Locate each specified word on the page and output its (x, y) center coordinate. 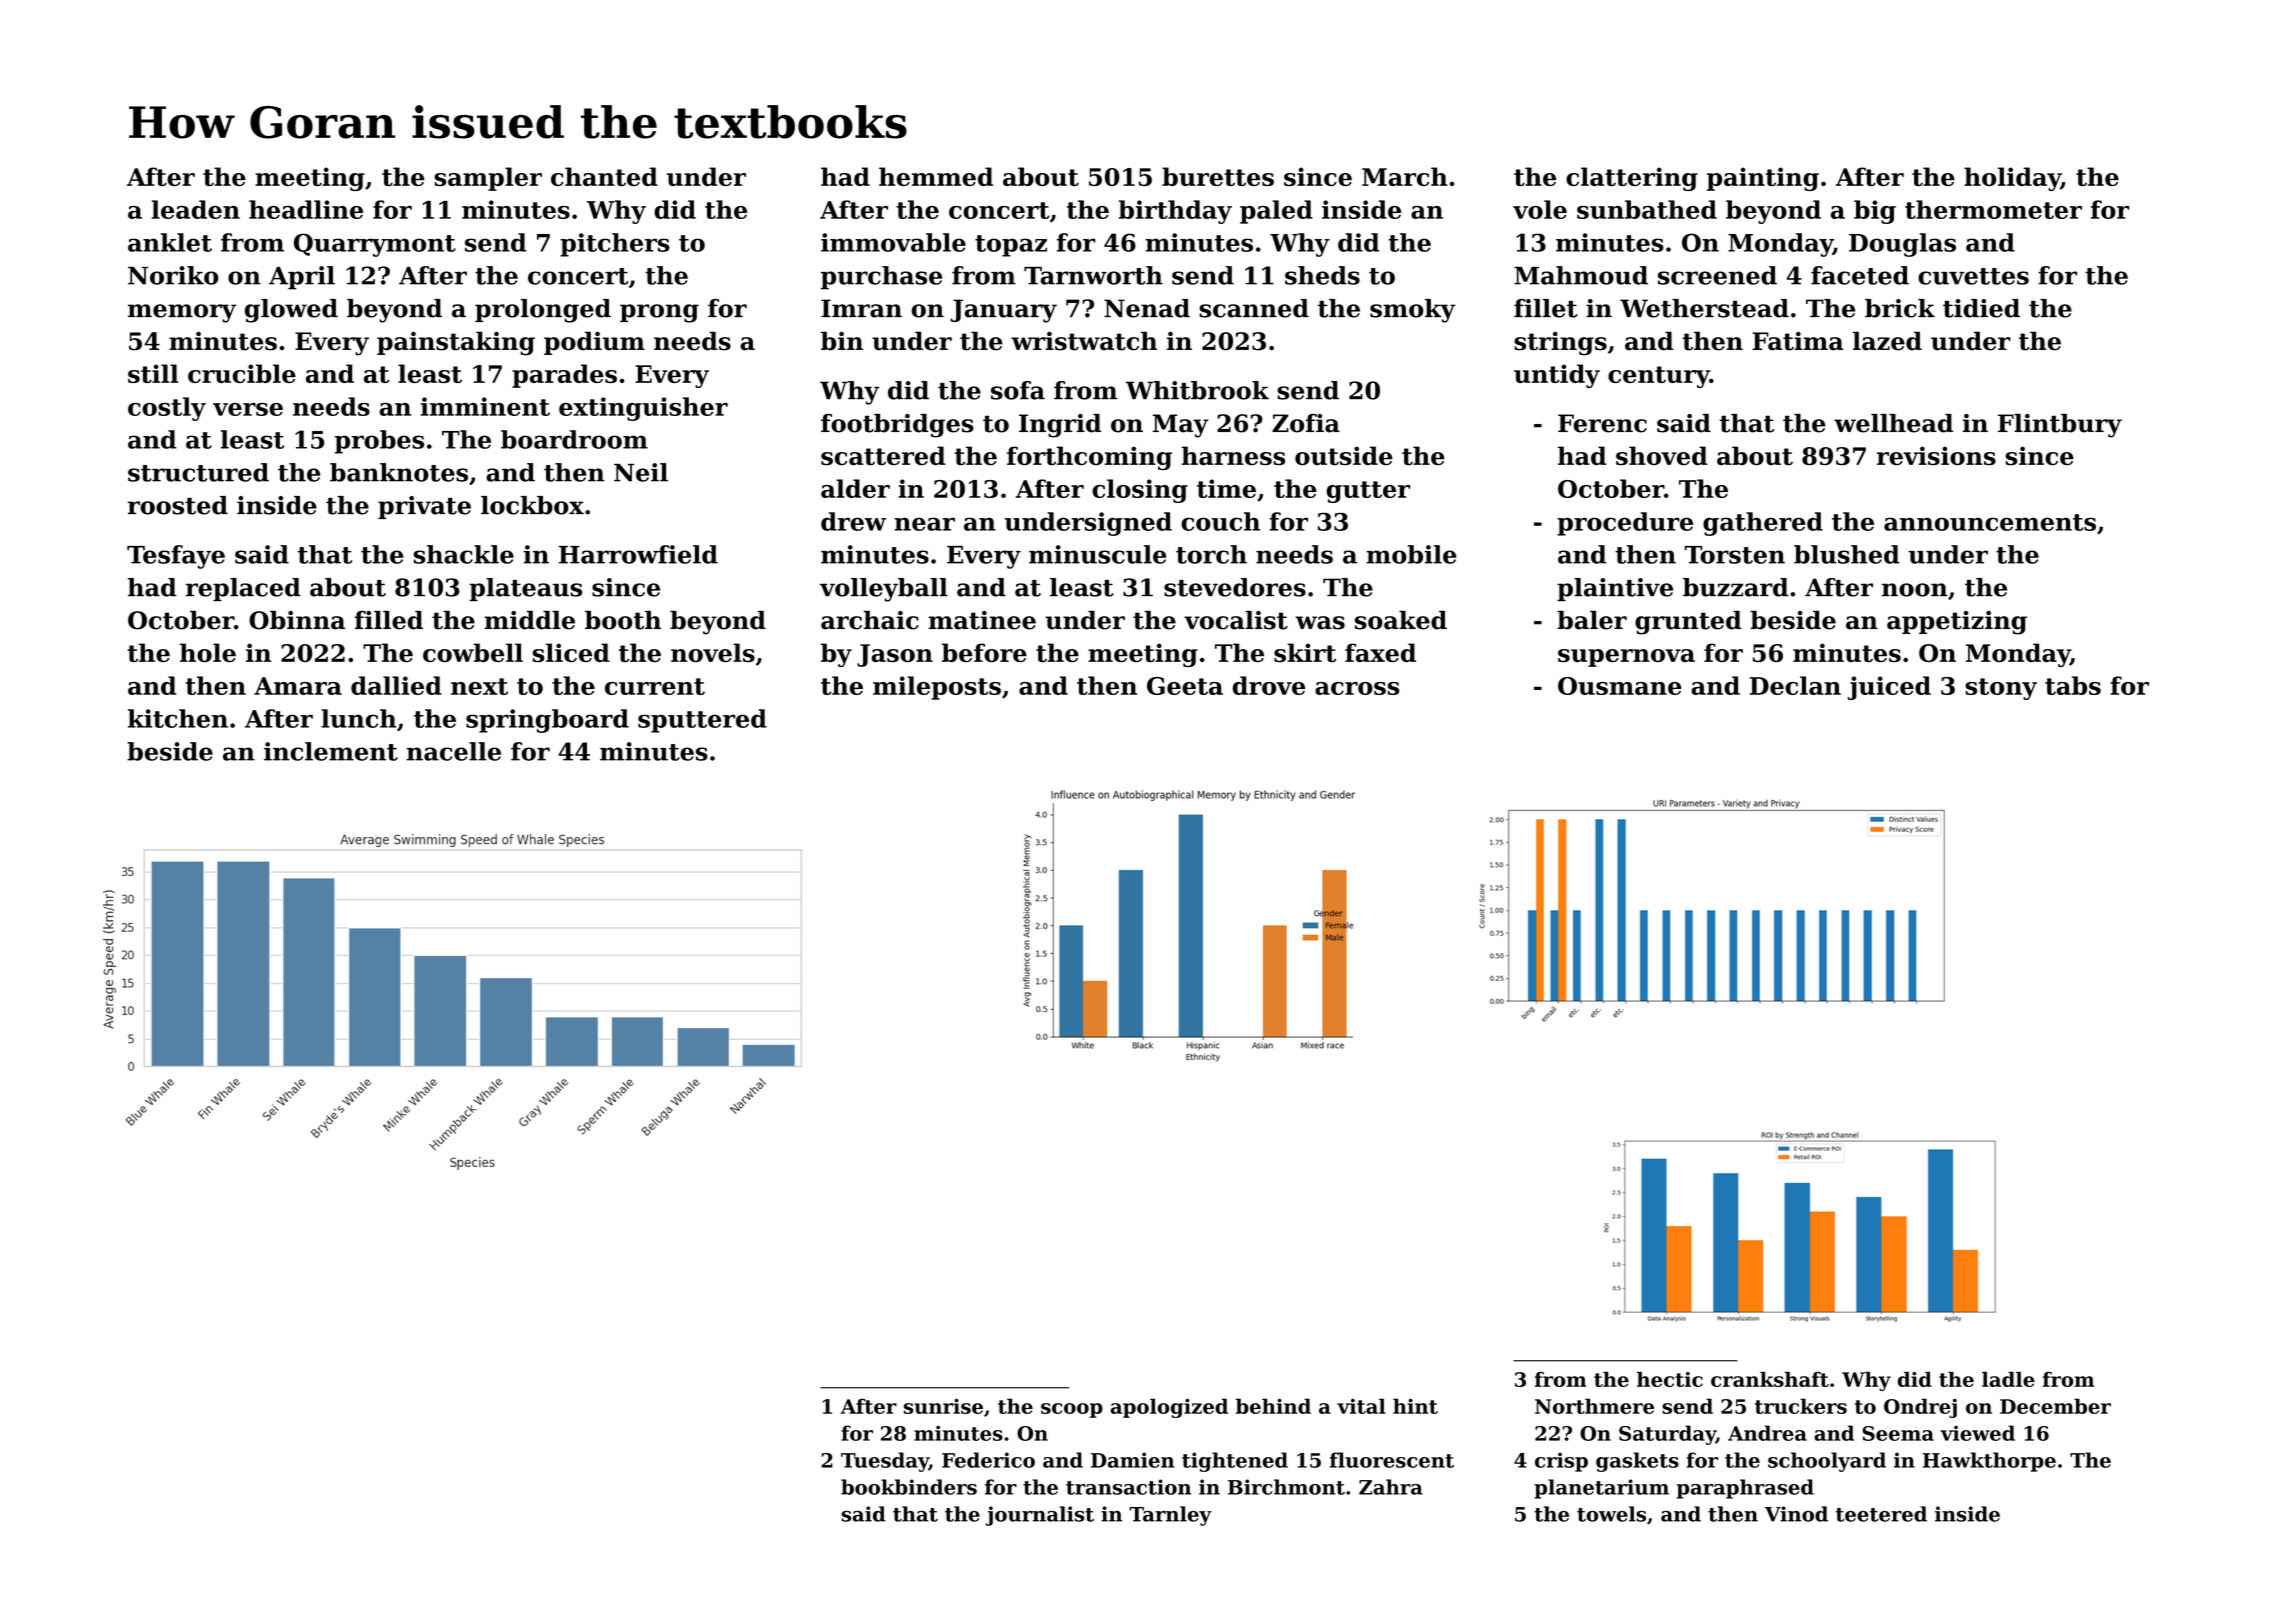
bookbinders (909, 1487)
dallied (396, 685)
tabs (2073, 685)
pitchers (615, 245)
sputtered (702, 721)
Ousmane (1620, 686)
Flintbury (2060, 426)
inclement (331, 751)
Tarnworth (1093, 275)
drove (1269, 685)
